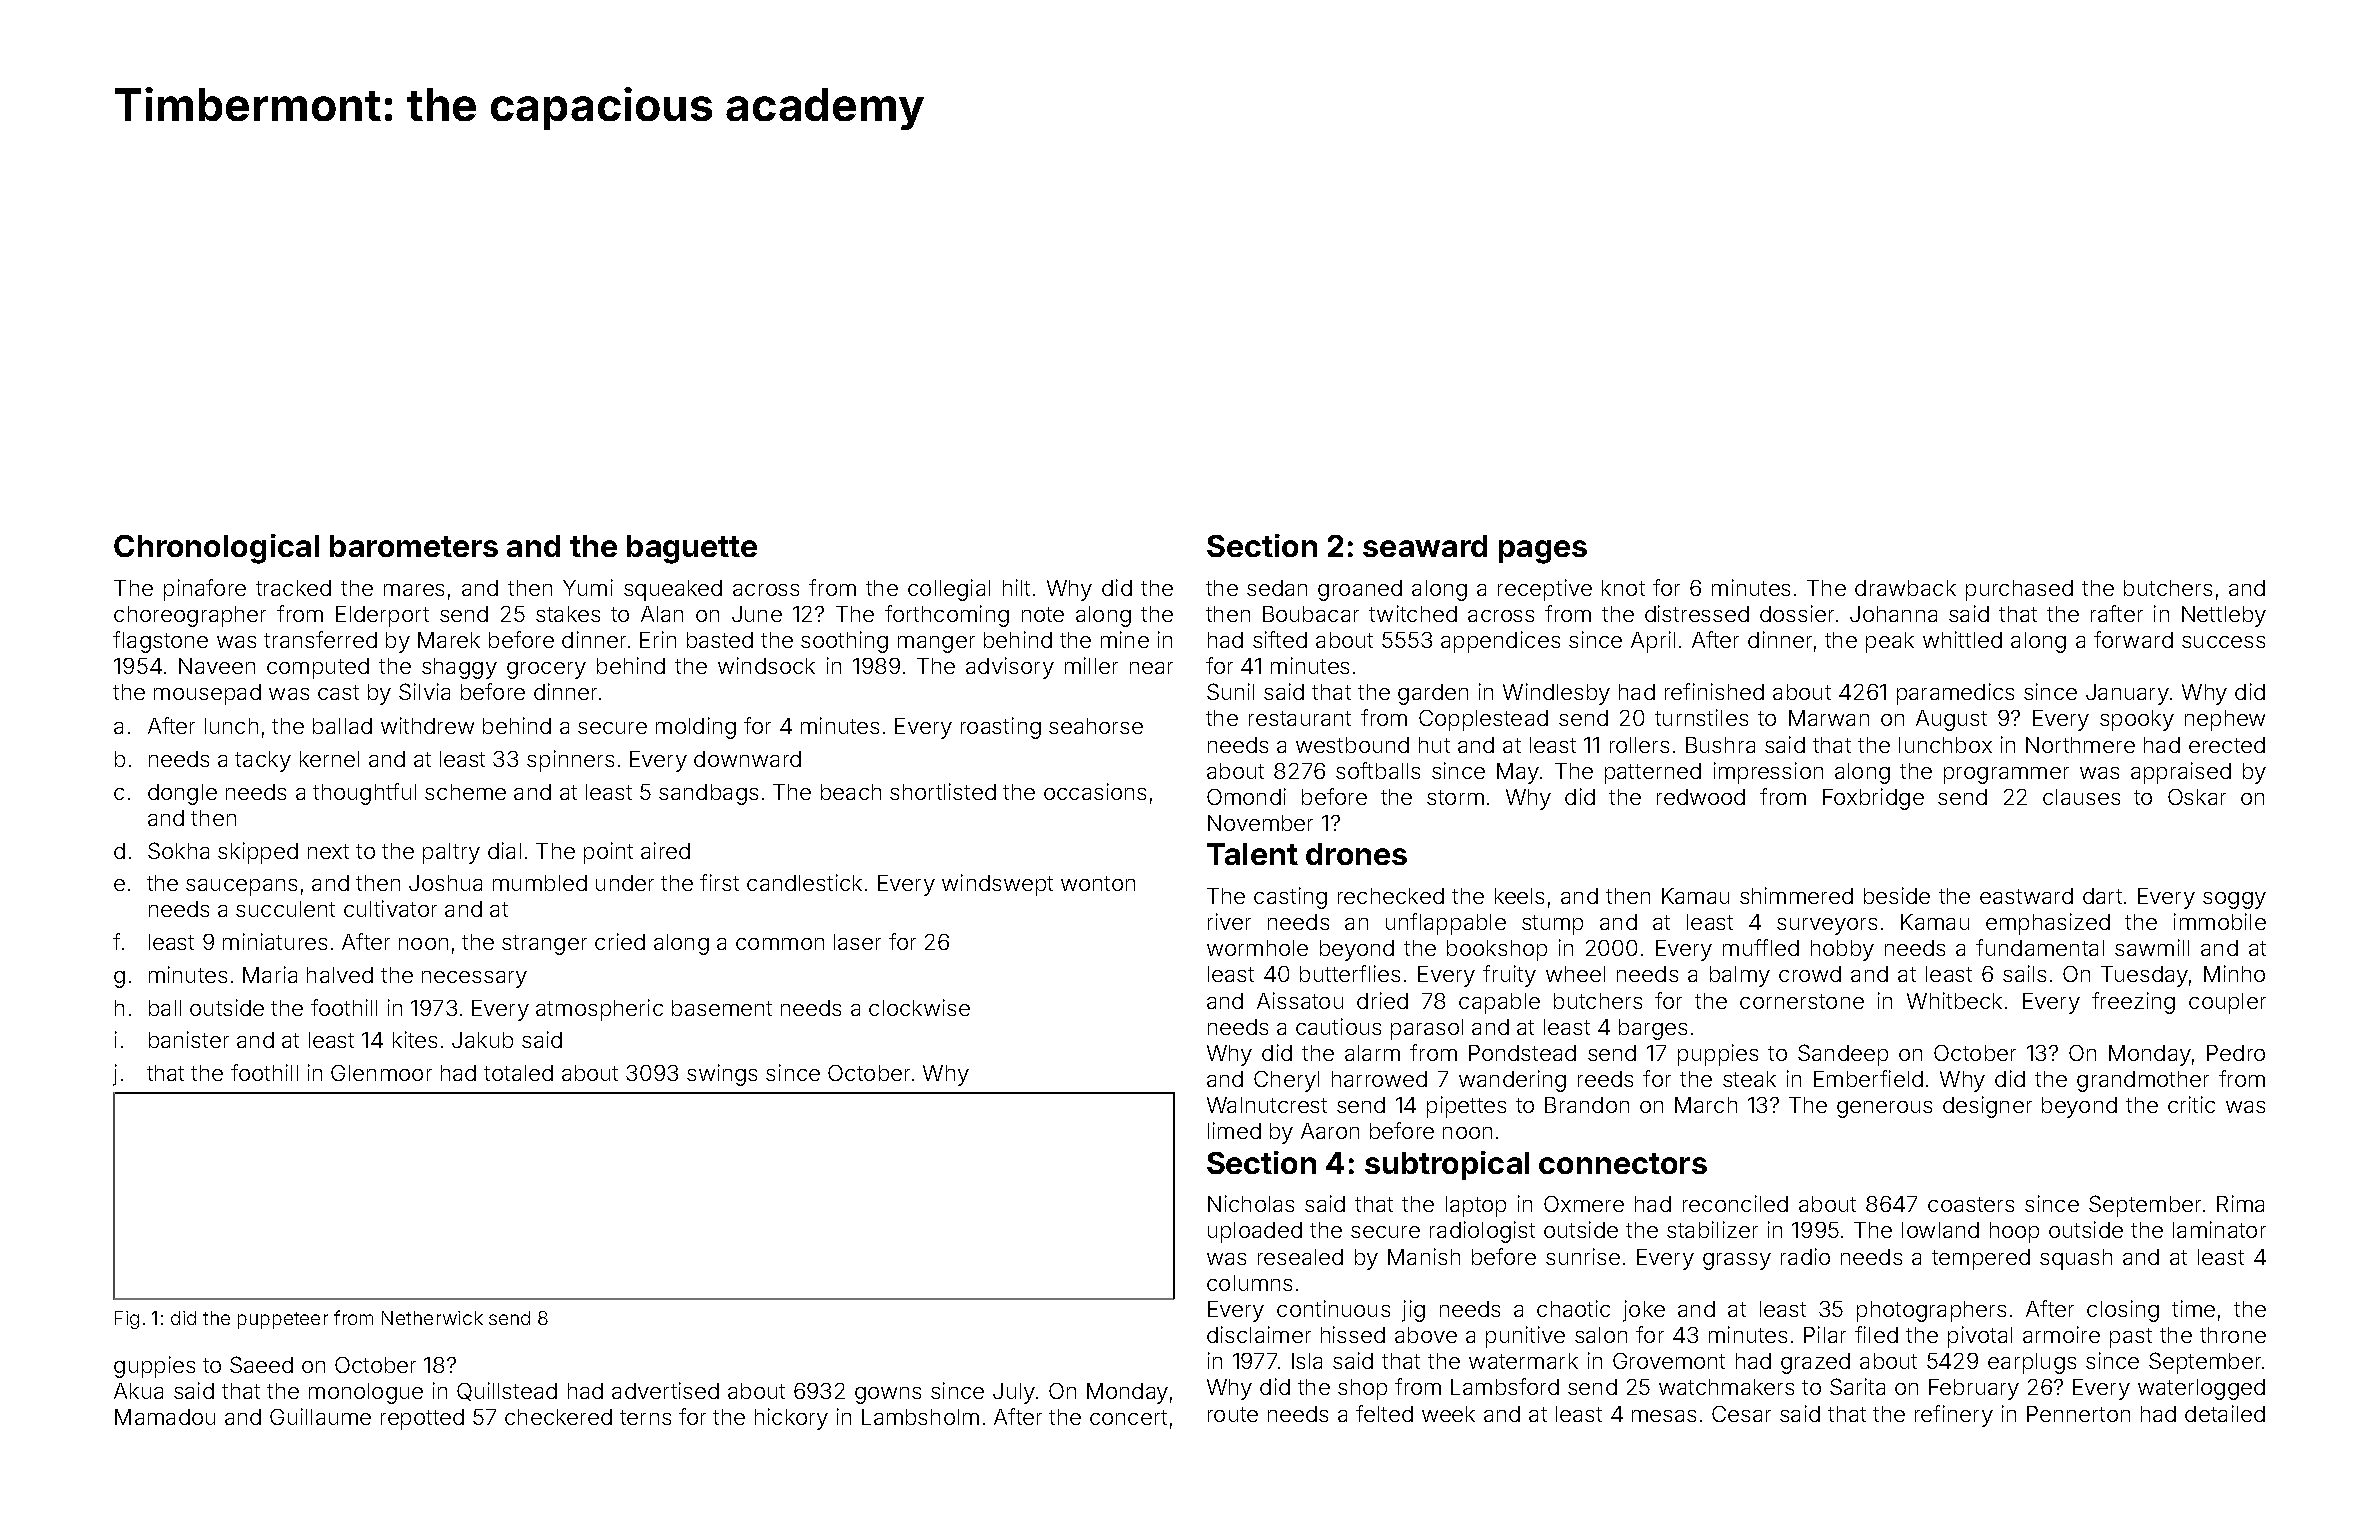 The image size is (2380, 1540). I want to click on Manish, so click(1424, 1256).
